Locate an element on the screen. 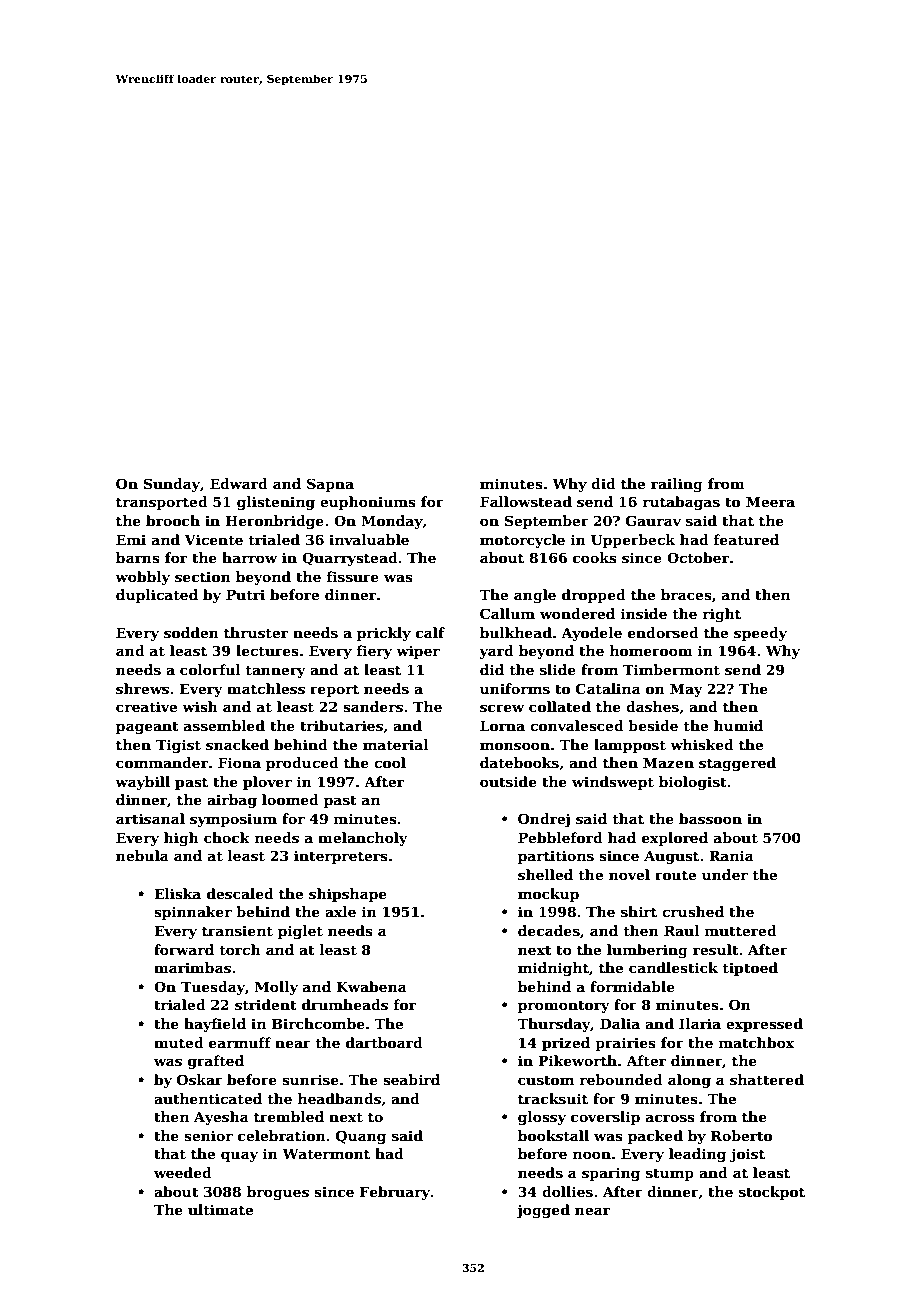 The height and width of the screenshot is (1314, 924). wiper is located at coordinates (418, 652).
